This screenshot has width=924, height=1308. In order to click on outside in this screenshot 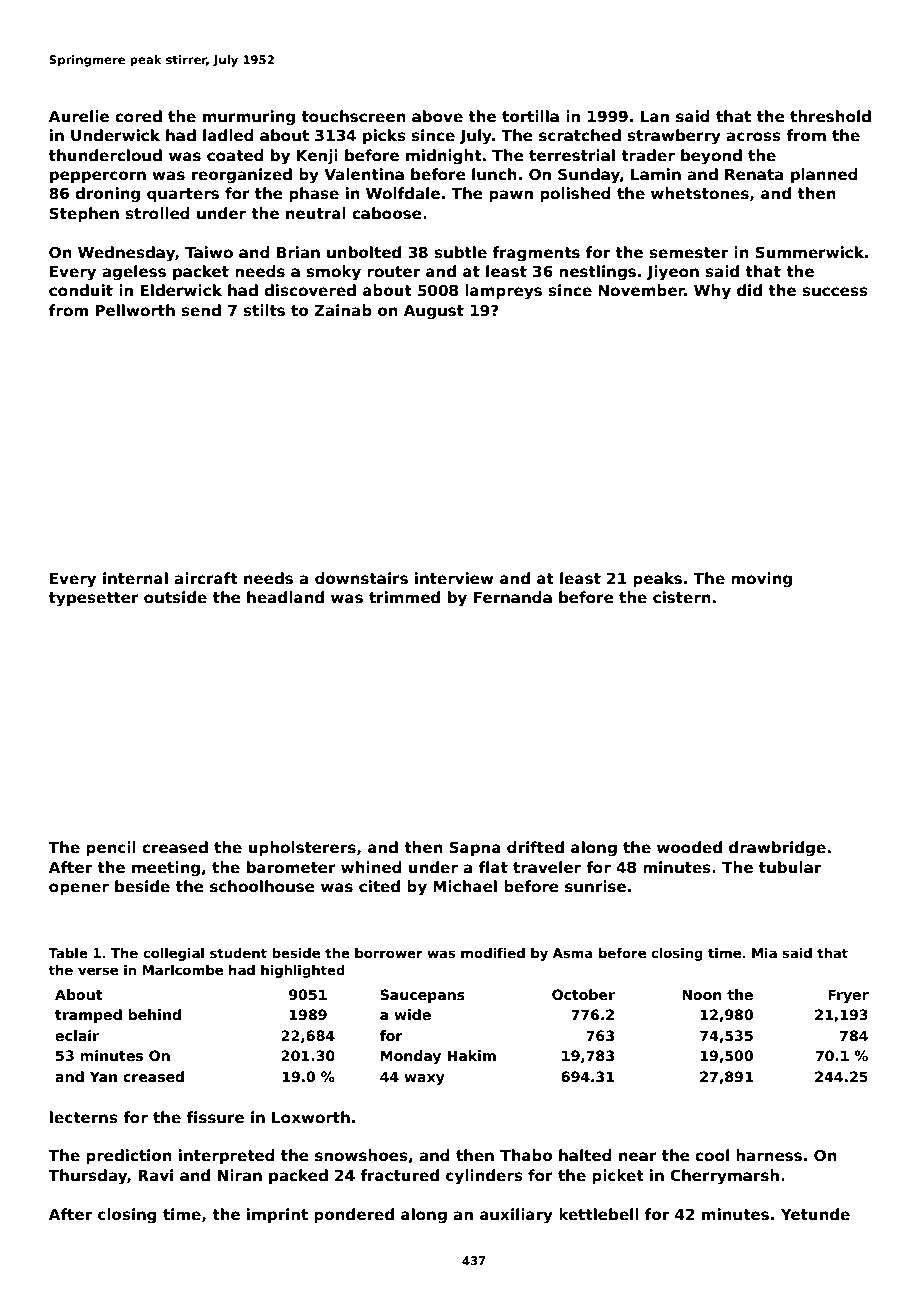, I will do `click(175, 597)`.
